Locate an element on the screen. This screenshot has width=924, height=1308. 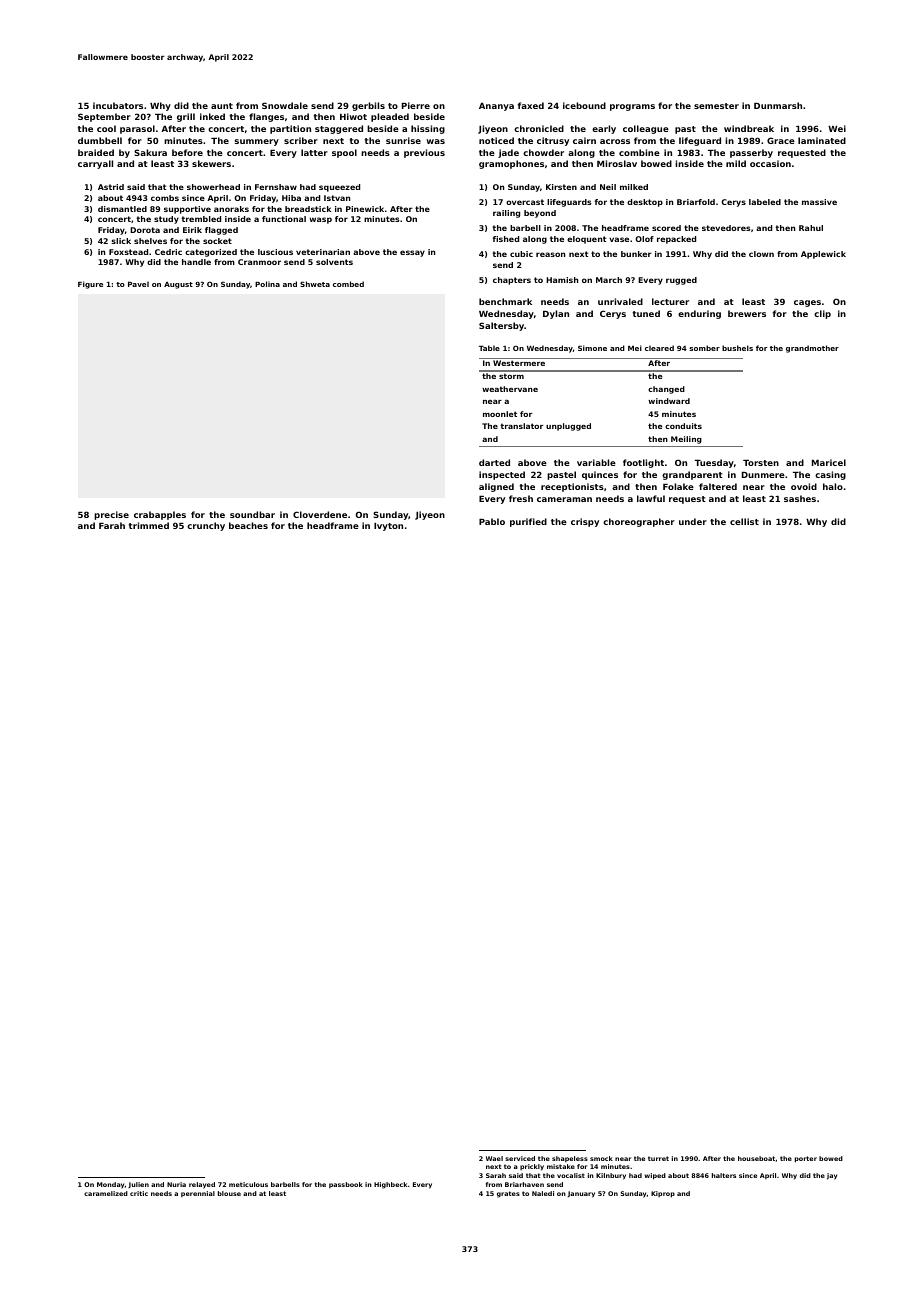
gerbils is located at coordinates (368, 106).
